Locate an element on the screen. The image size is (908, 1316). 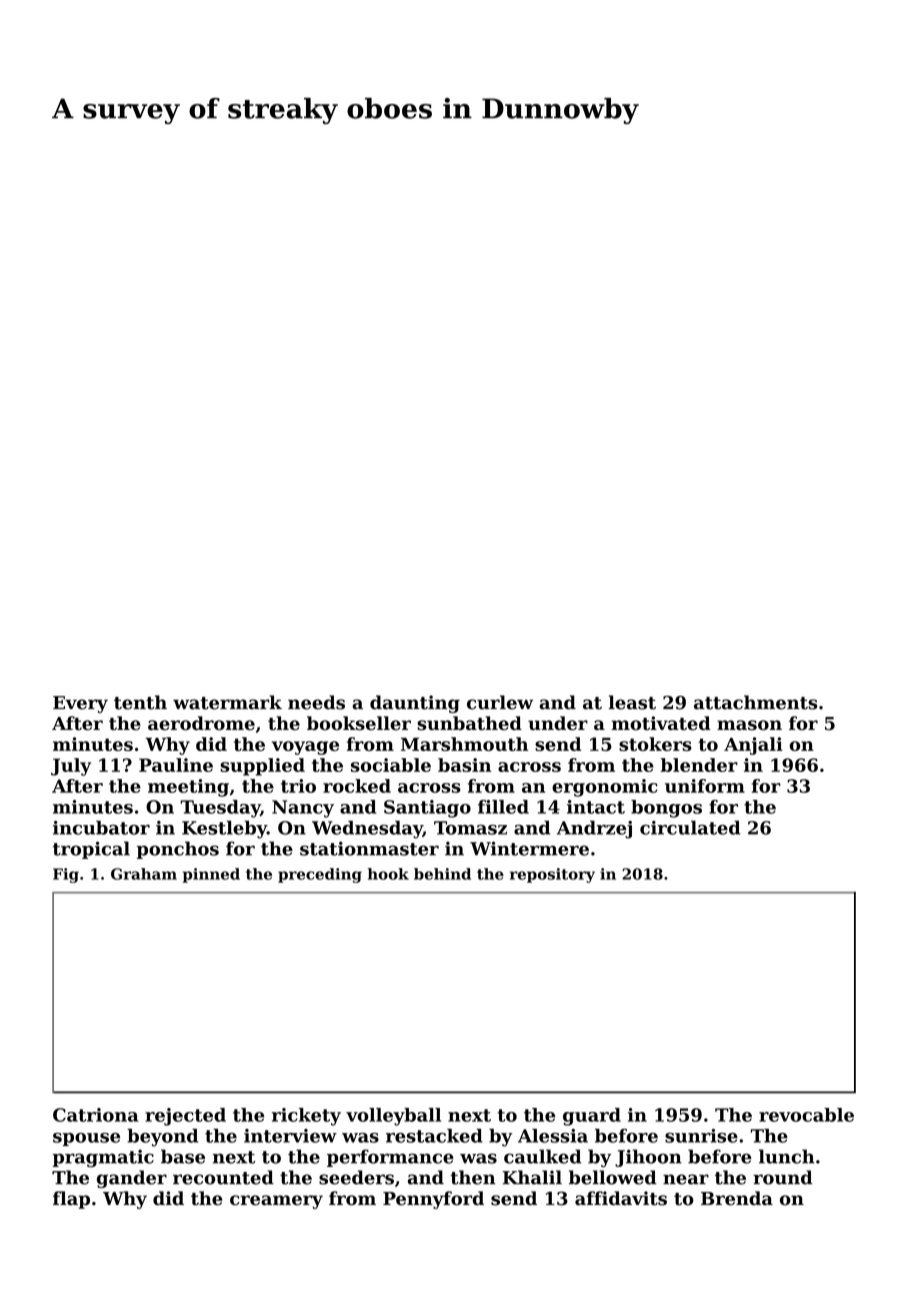
attachments is located at coordinates (755, 702).
